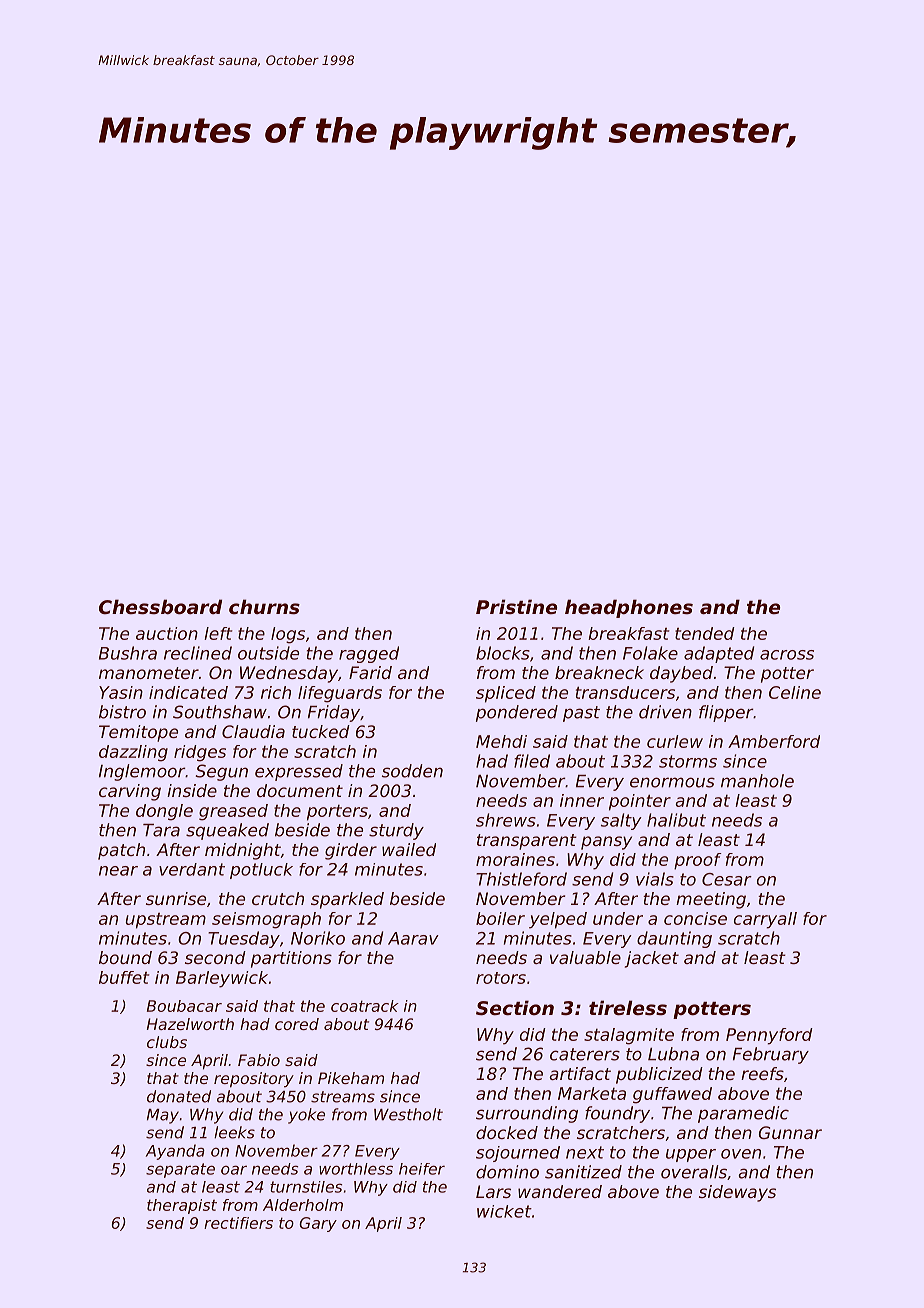 This page has height=1308, width=924. Describe the element at coordinates (179, 1096) in the page. I see `donated` at that location.
